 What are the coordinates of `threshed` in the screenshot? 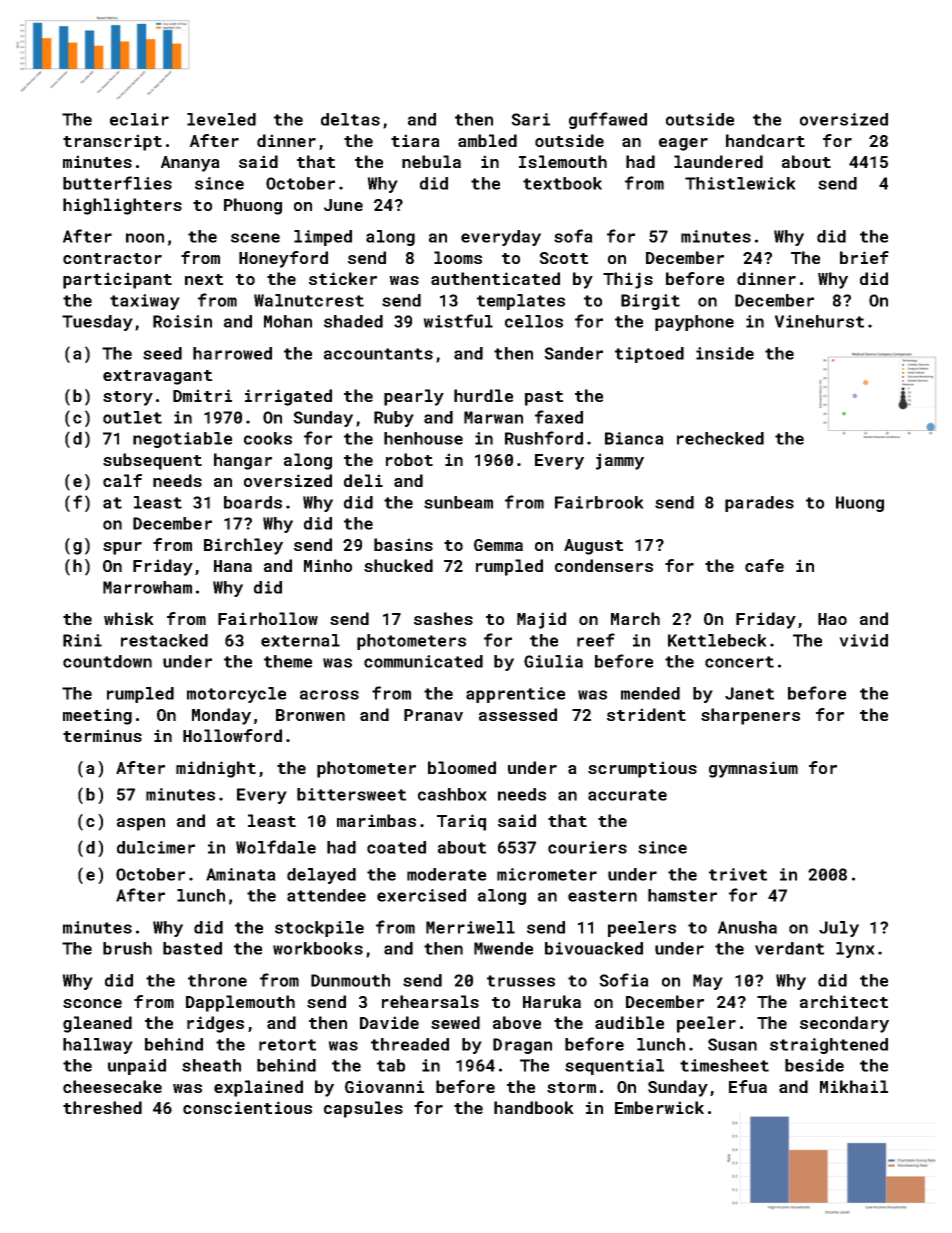 It's located at (102, 1107).
